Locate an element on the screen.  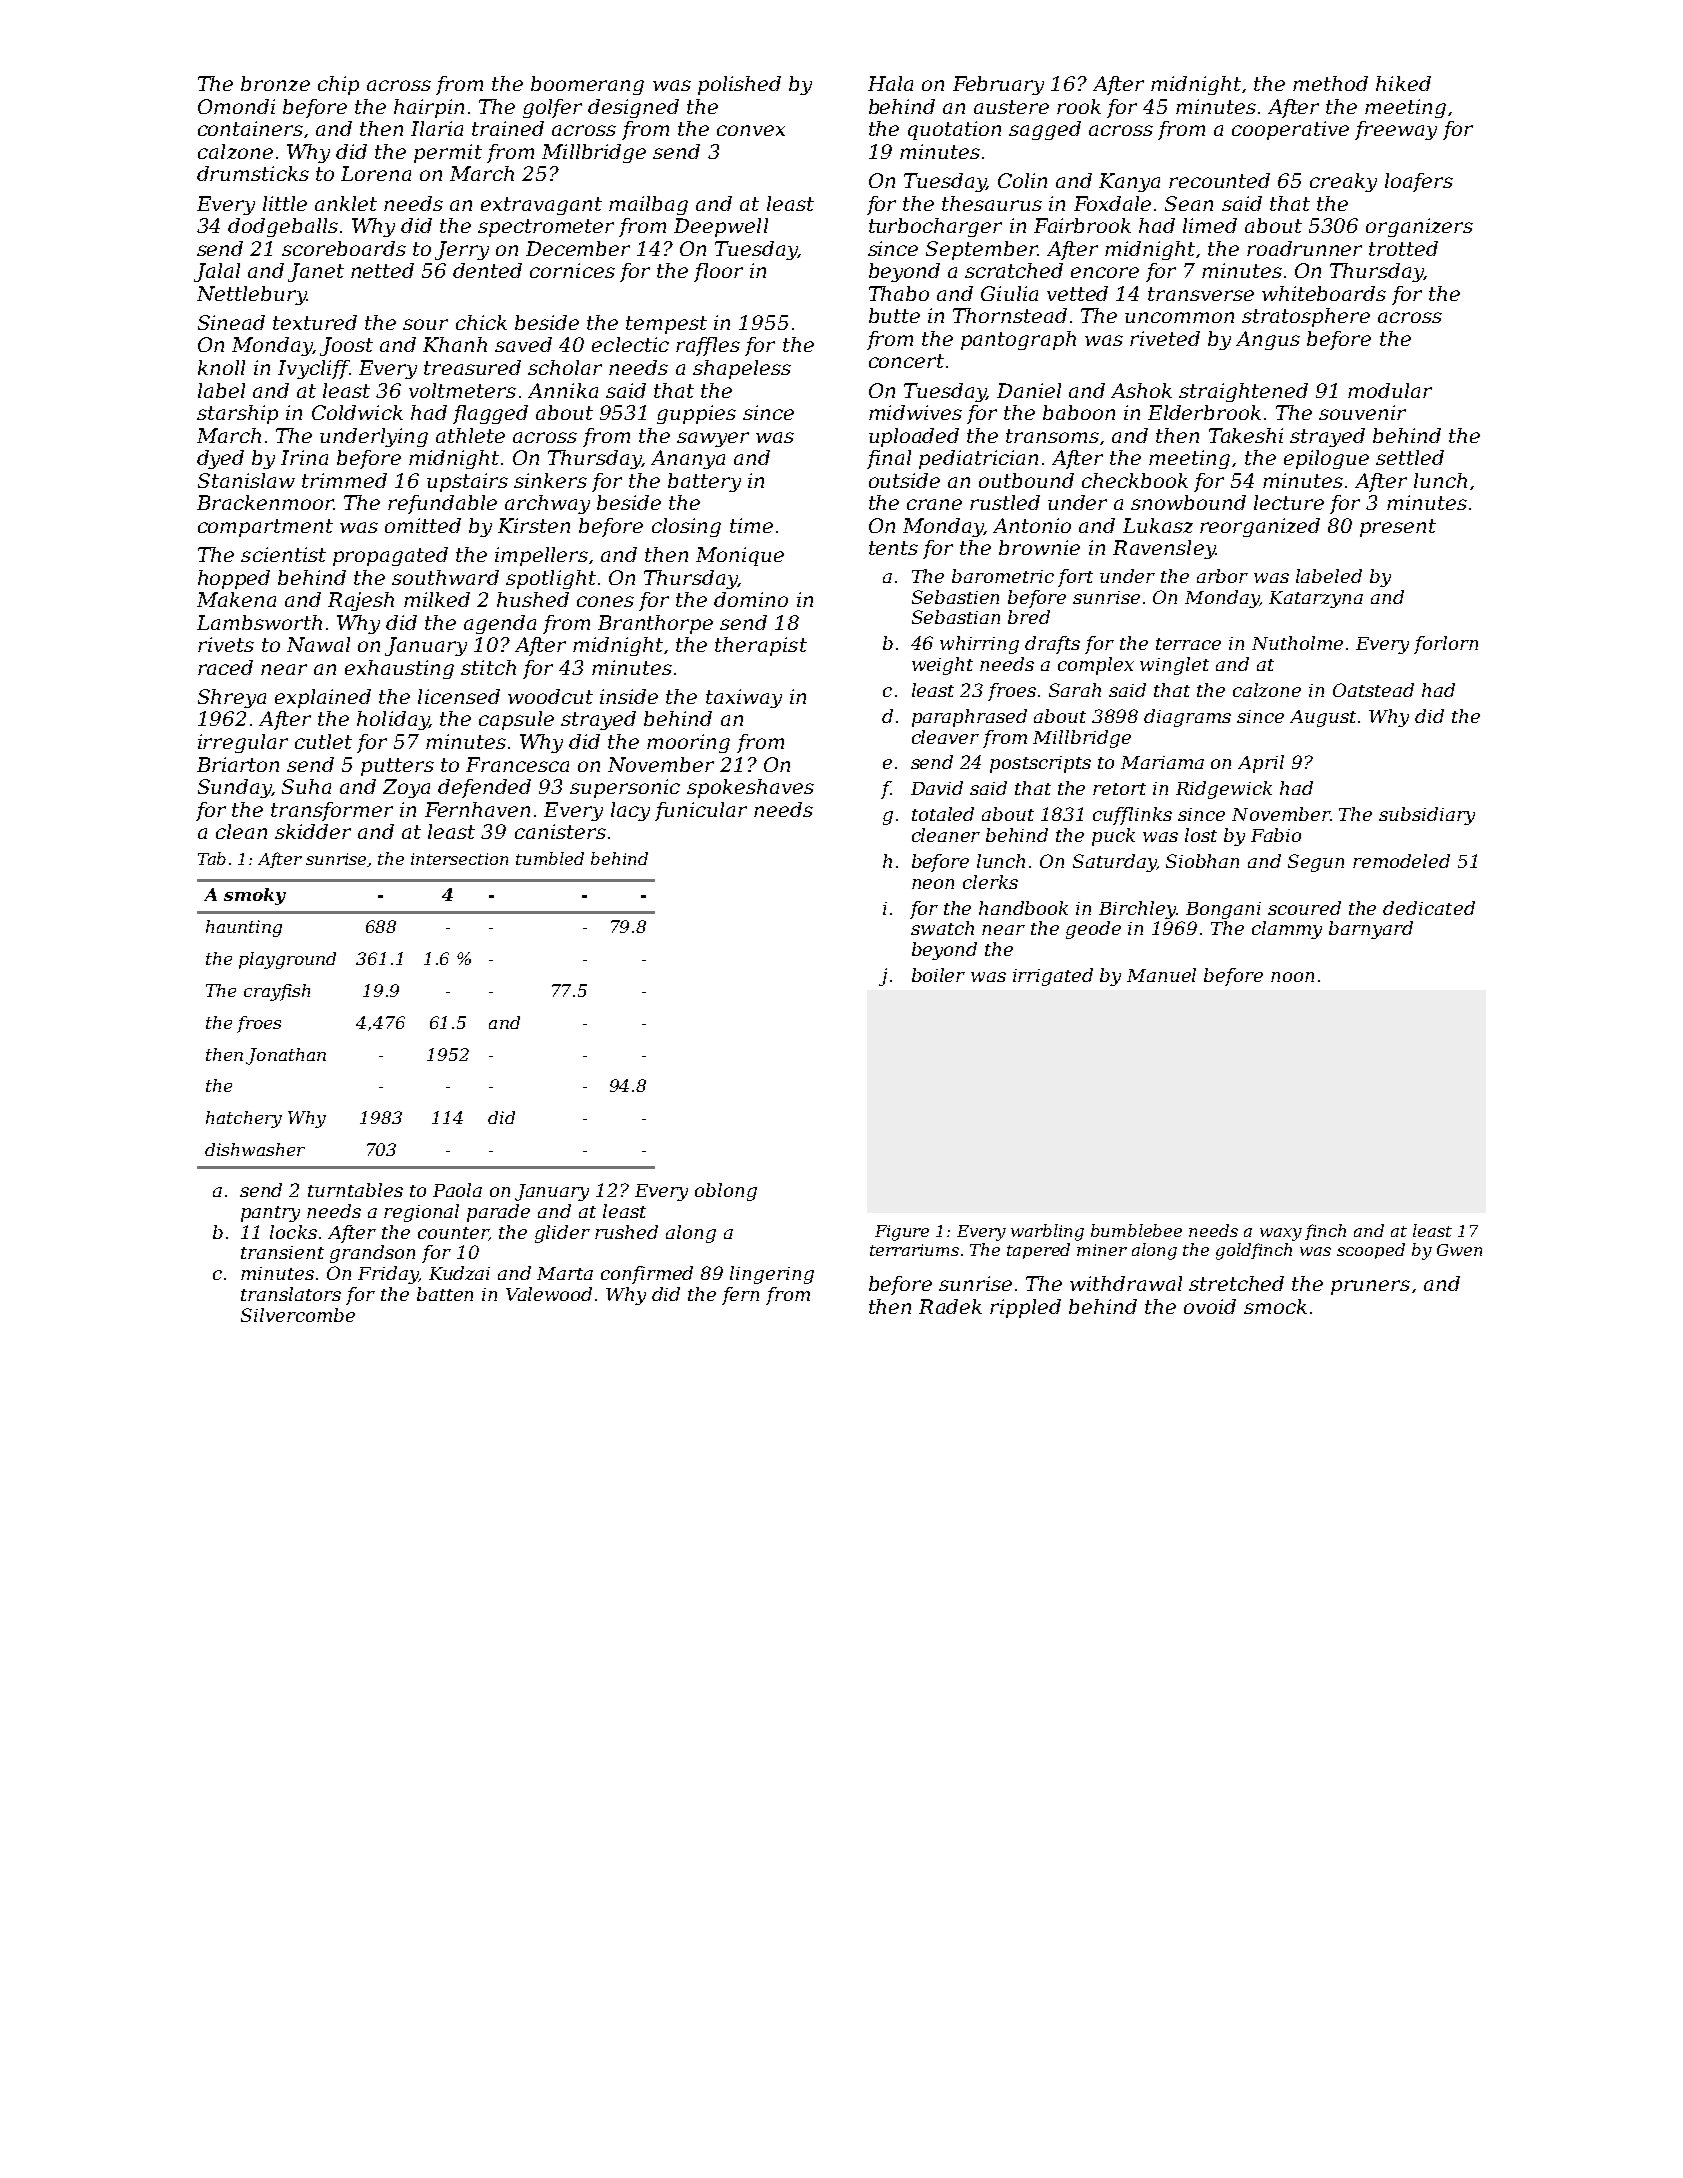
Suha is located at coordinates (306, 786).
